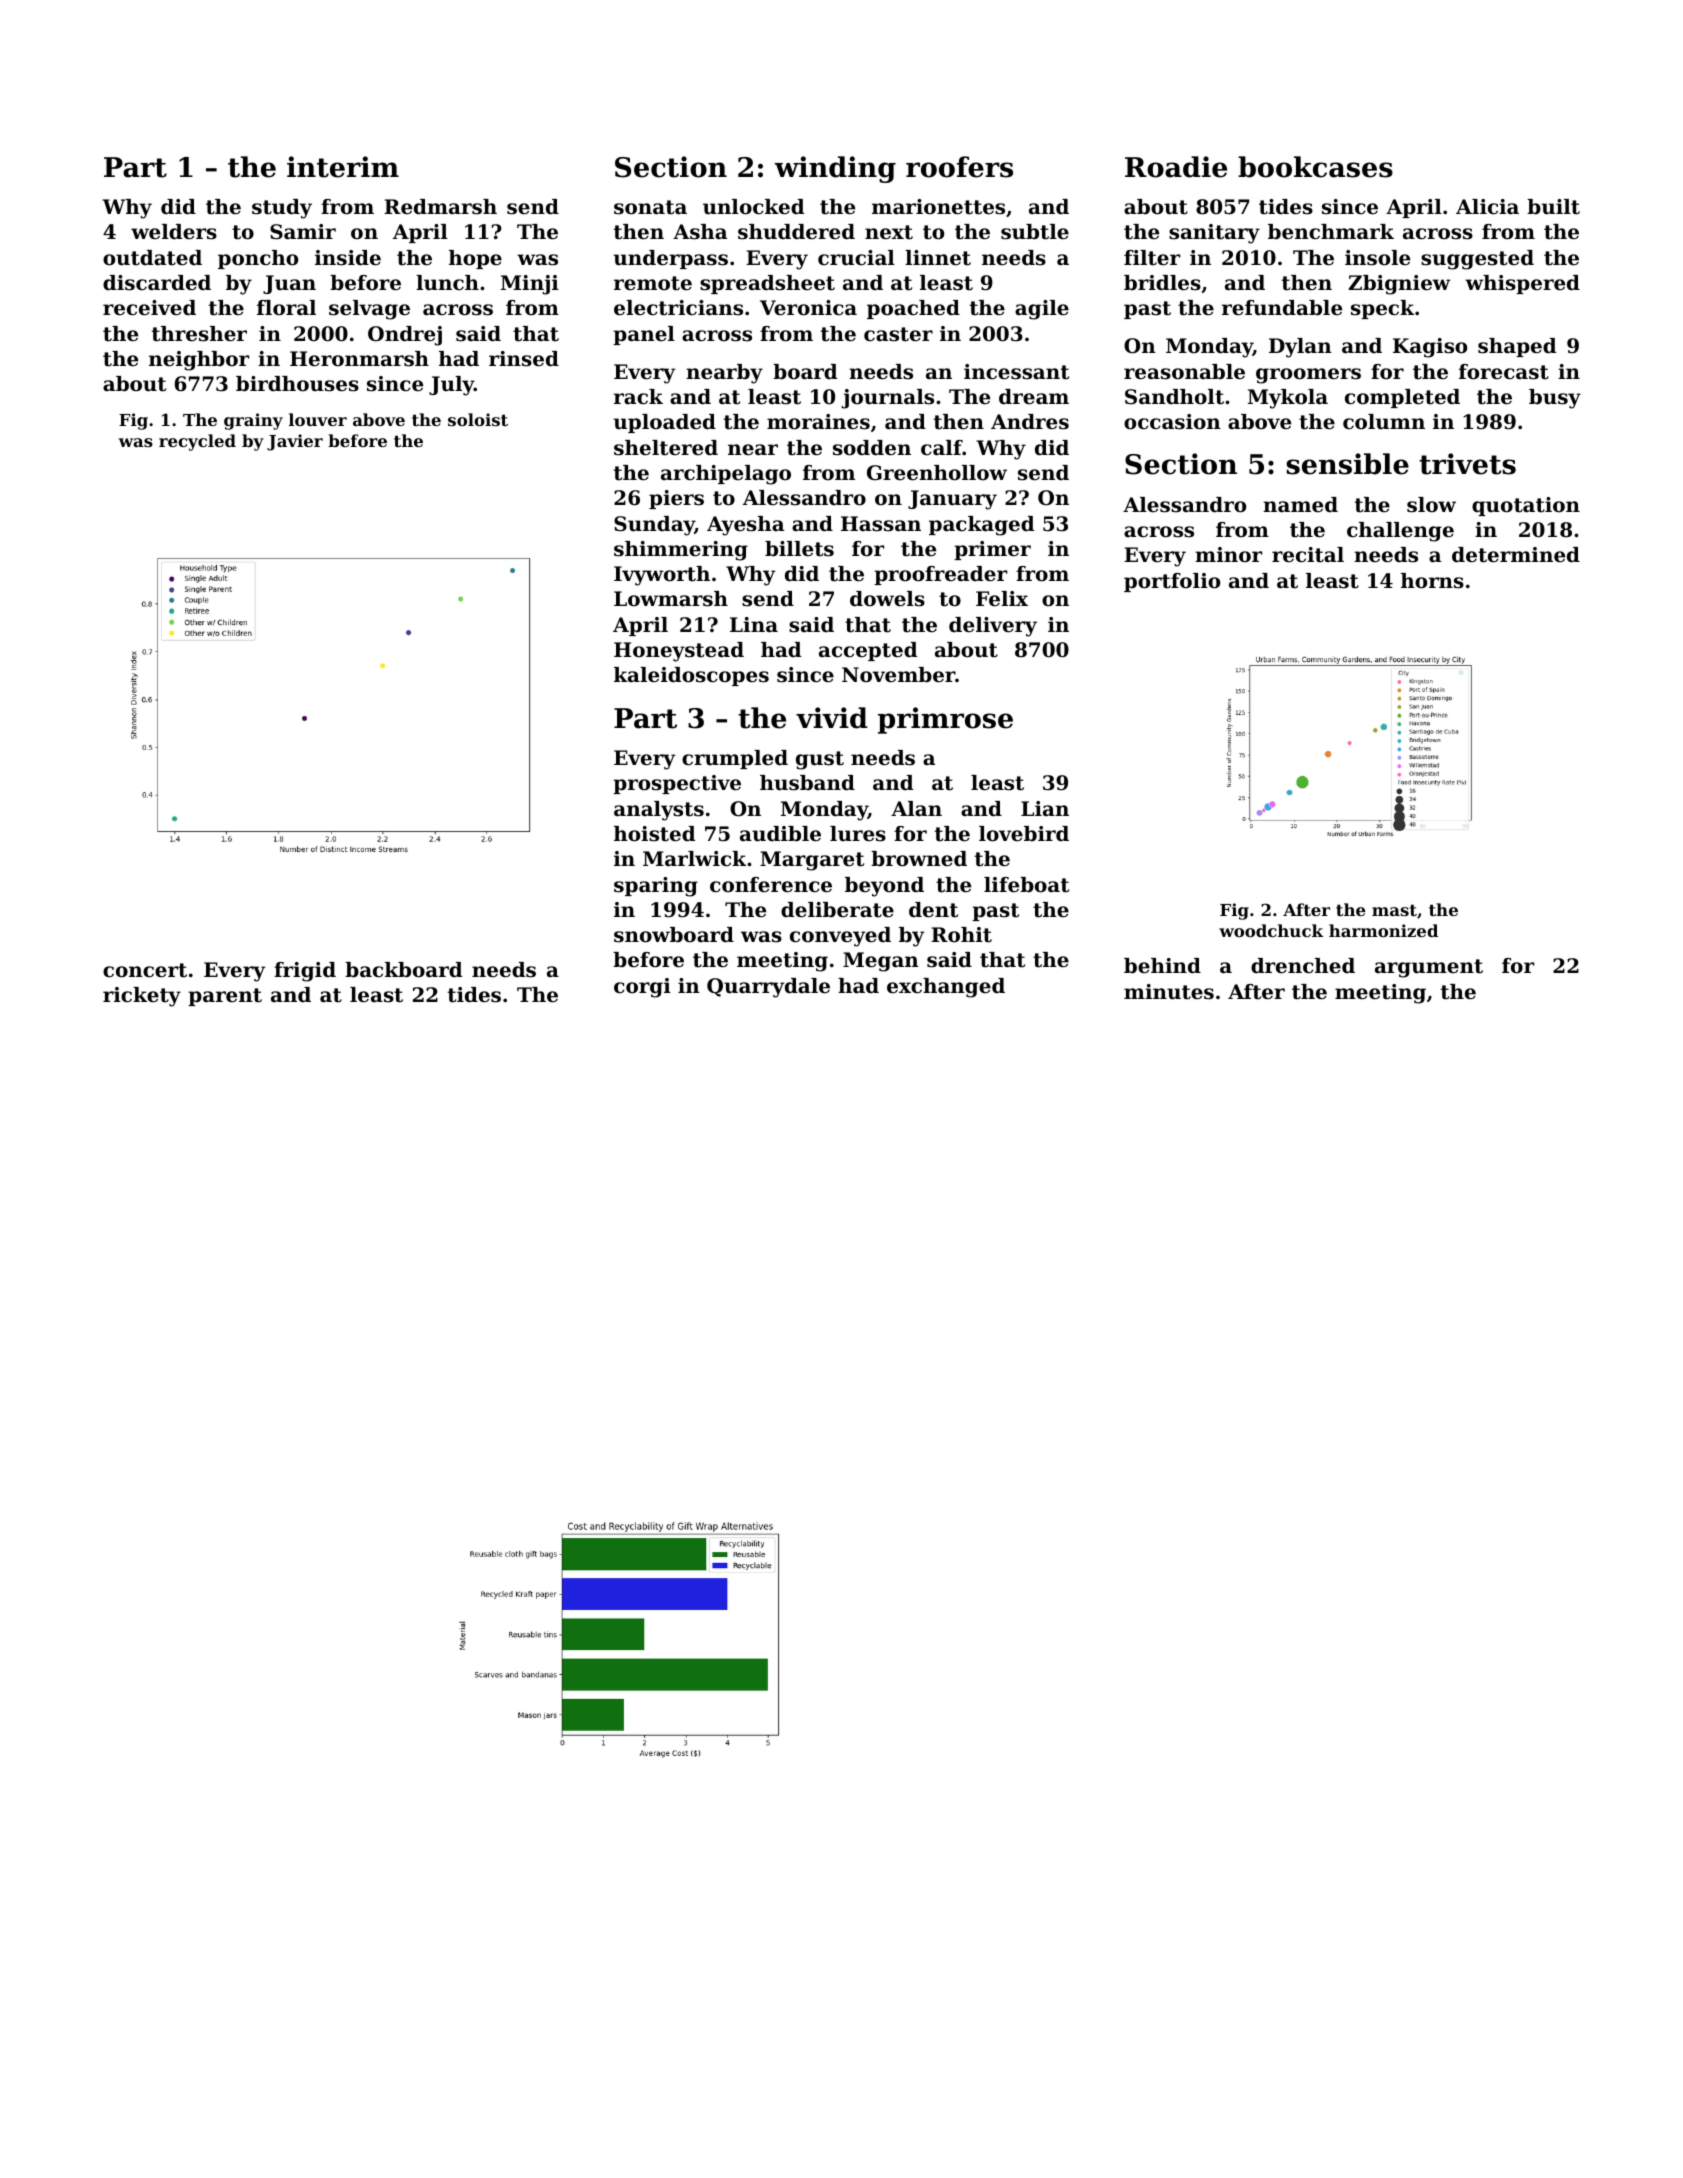 The image size is (1683, 2178). Describe the element at coordinates (638, 397) in the screenshot. I see `rack` at that location.
